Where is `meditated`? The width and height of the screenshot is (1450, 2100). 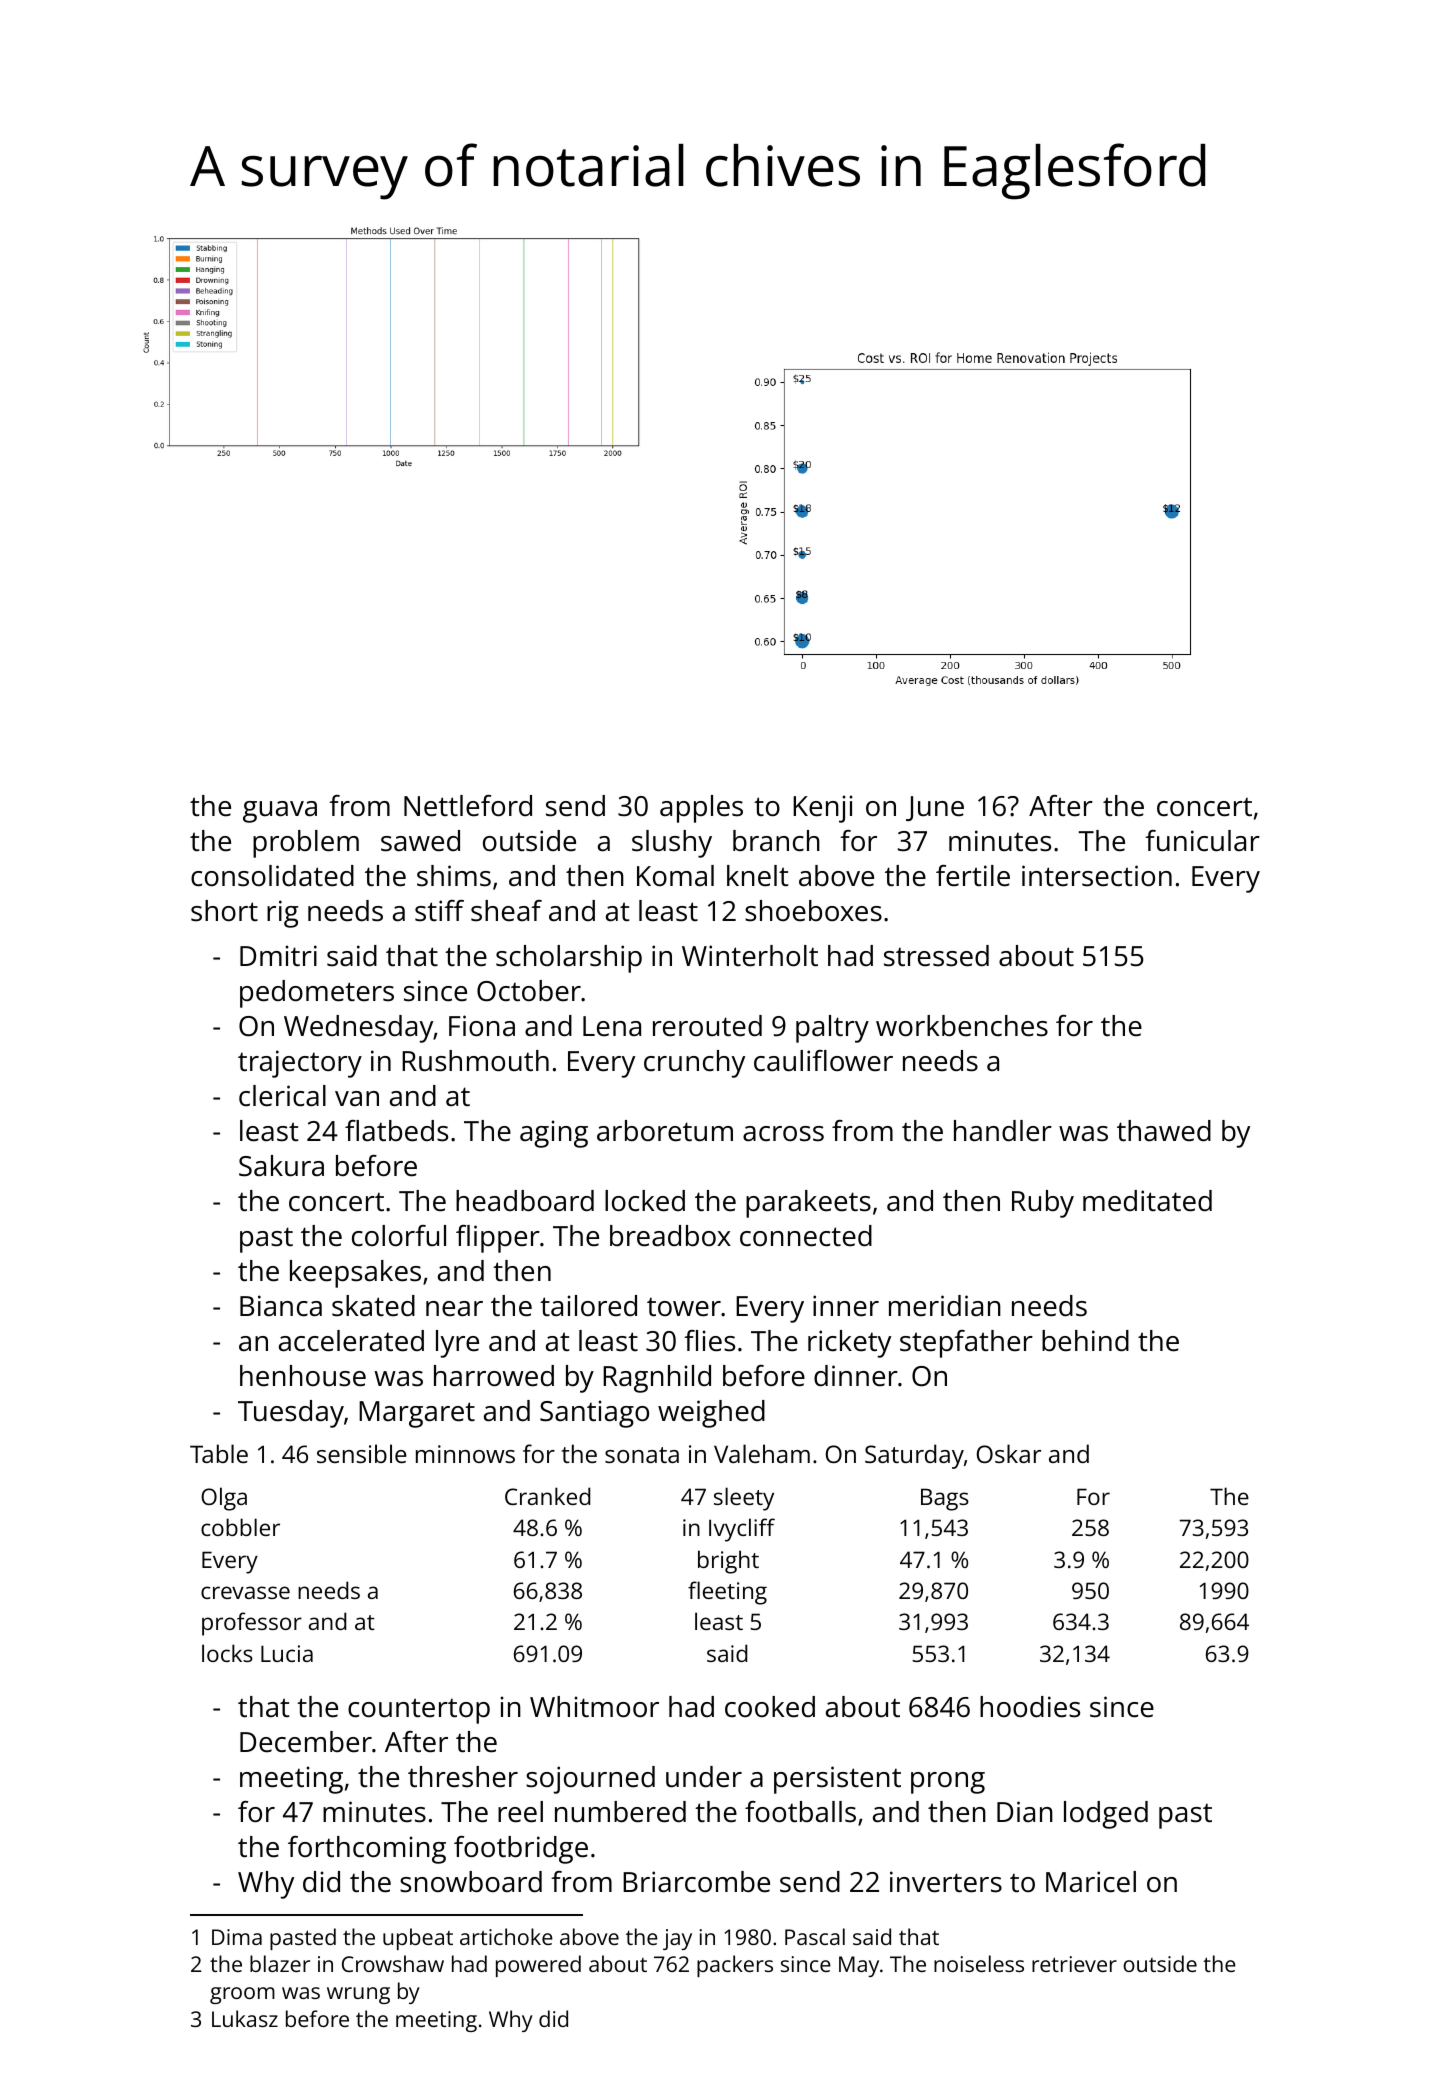 meditated is located at coordinates (1147, 1201).
